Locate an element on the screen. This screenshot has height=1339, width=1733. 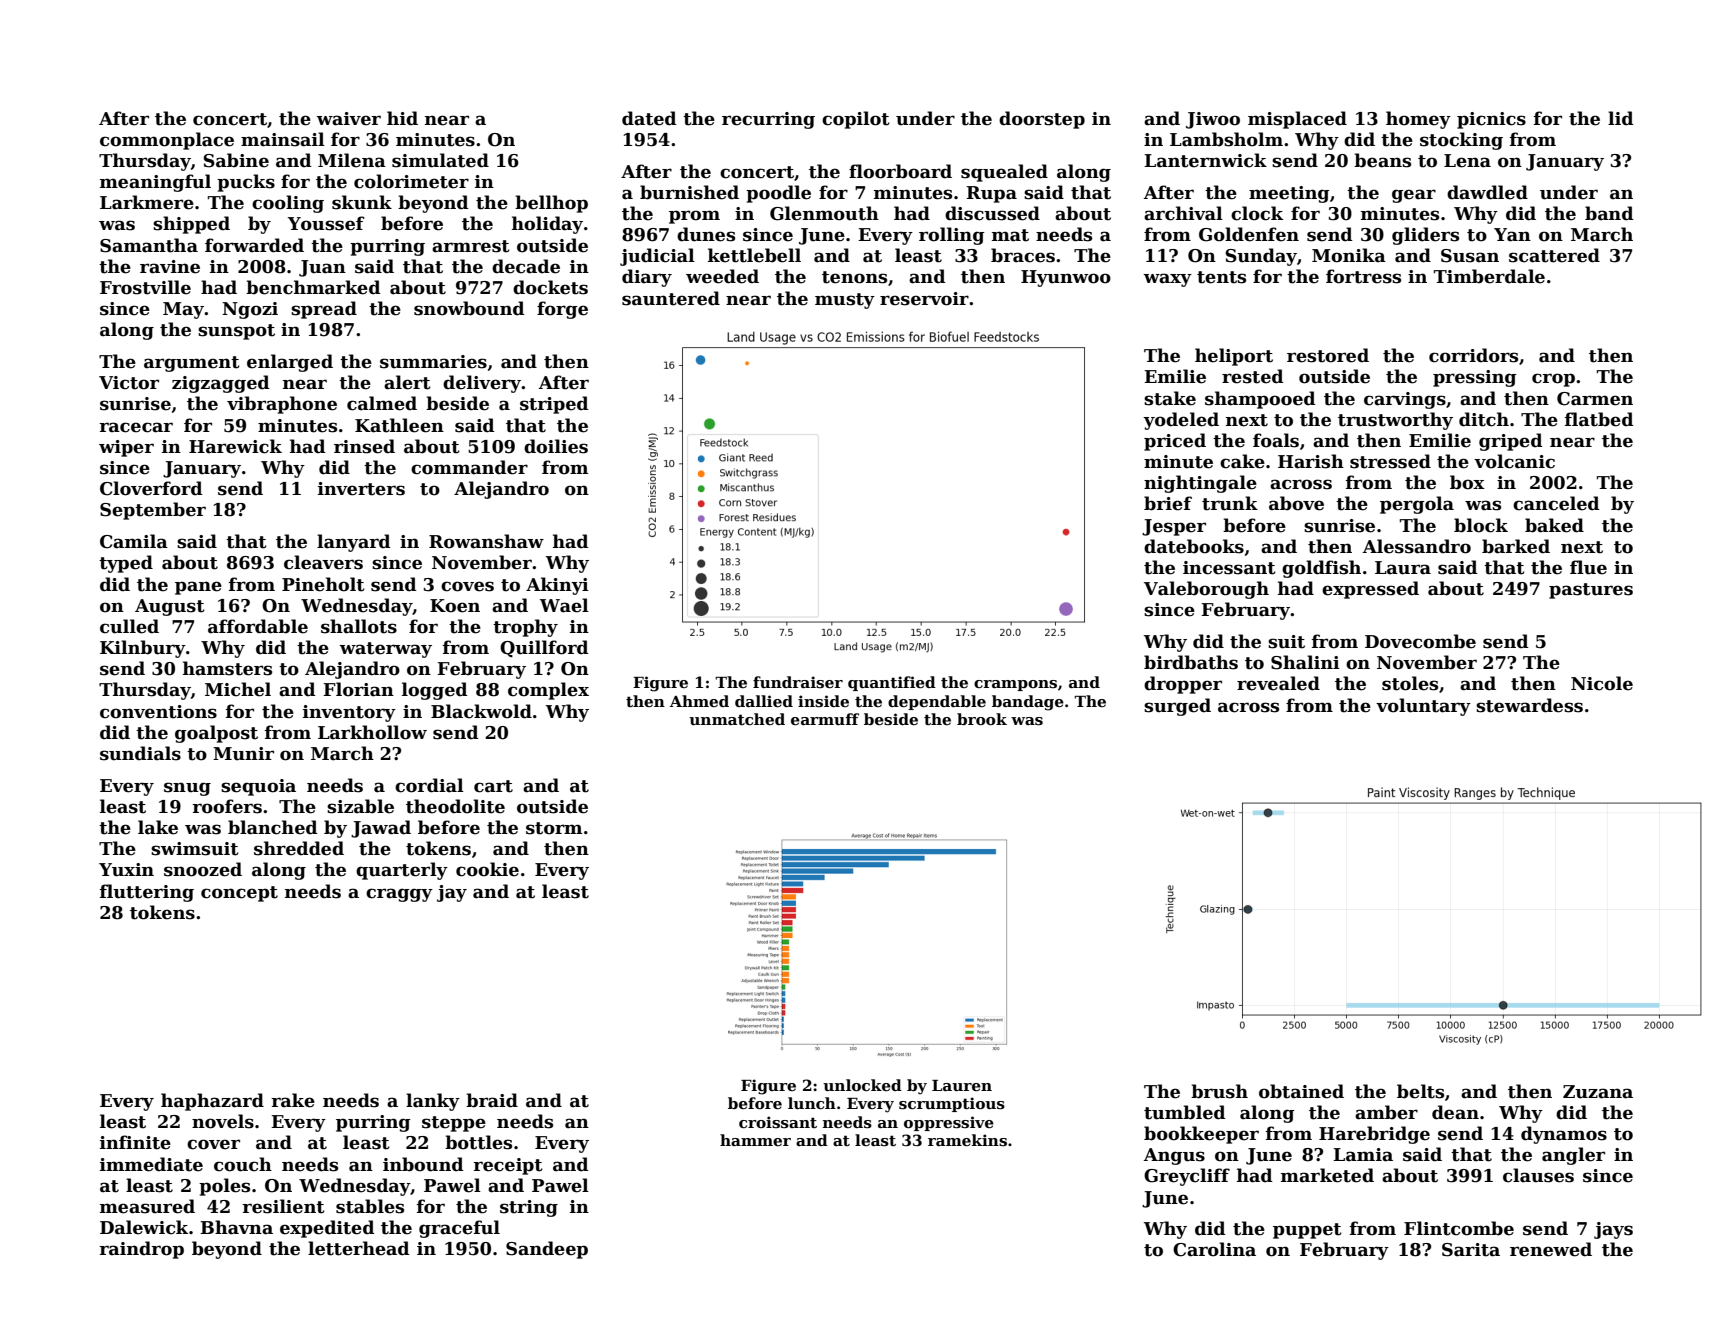
snug is located at coordinates (187, 789).
